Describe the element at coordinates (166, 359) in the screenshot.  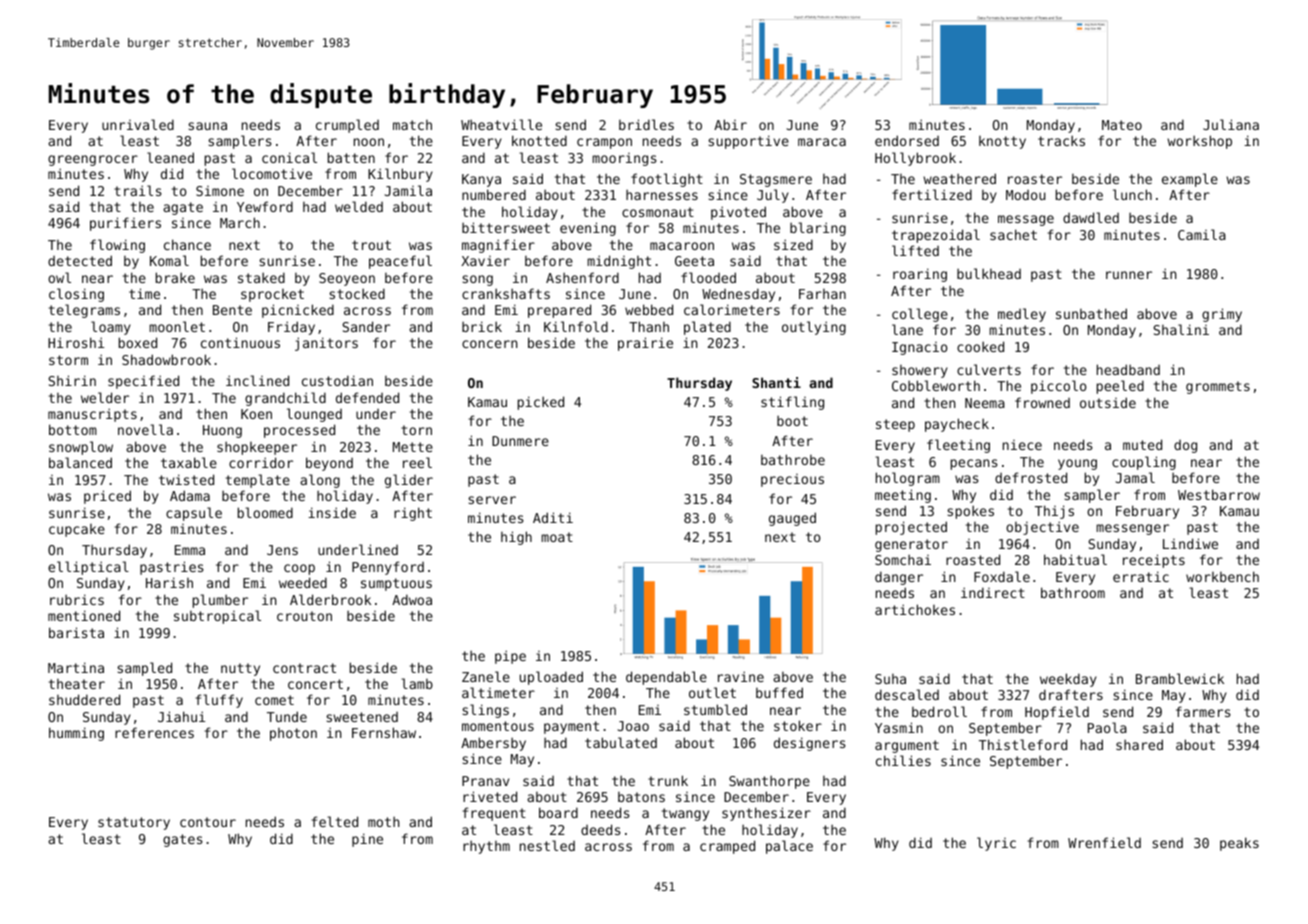
I see `Shadowbrook` at that location.
